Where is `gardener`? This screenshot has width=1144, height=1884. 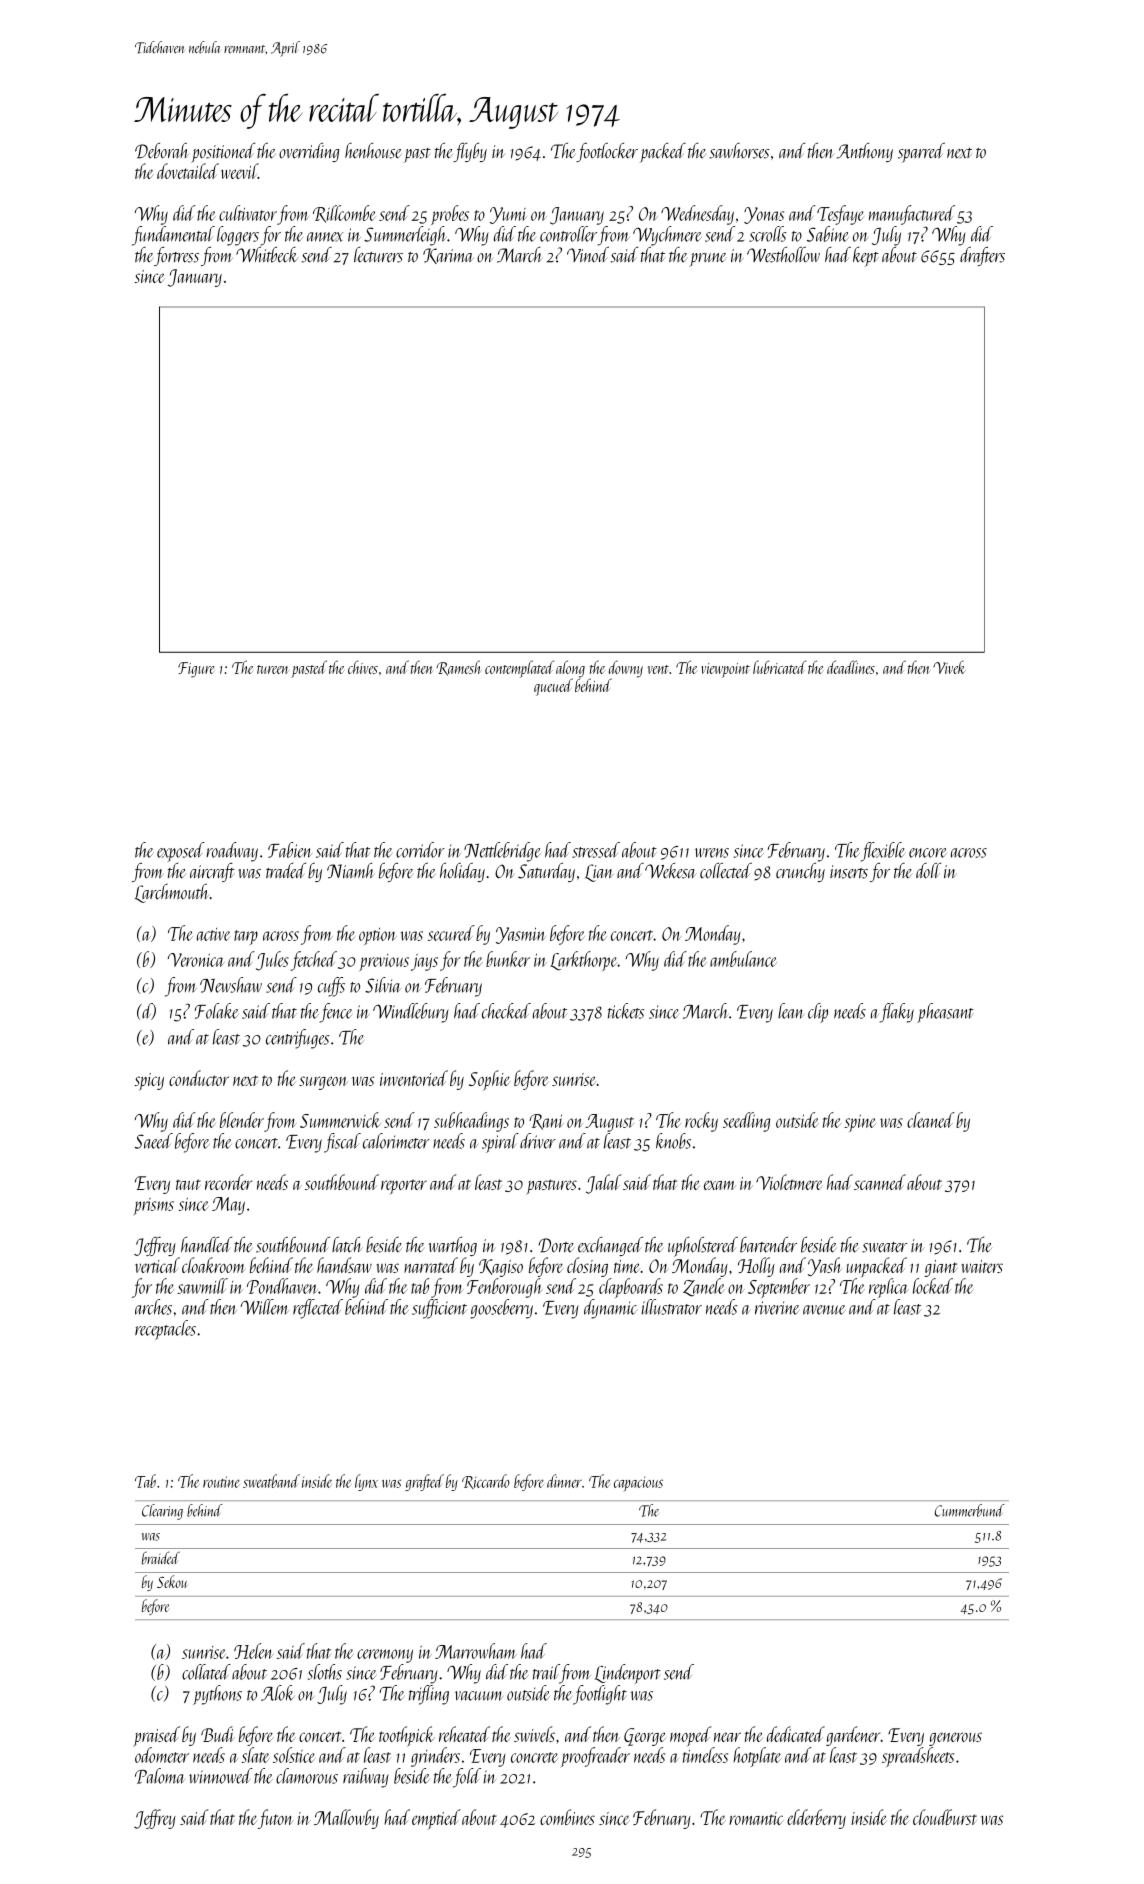 gardener is located at coordinates (853, 1736).
